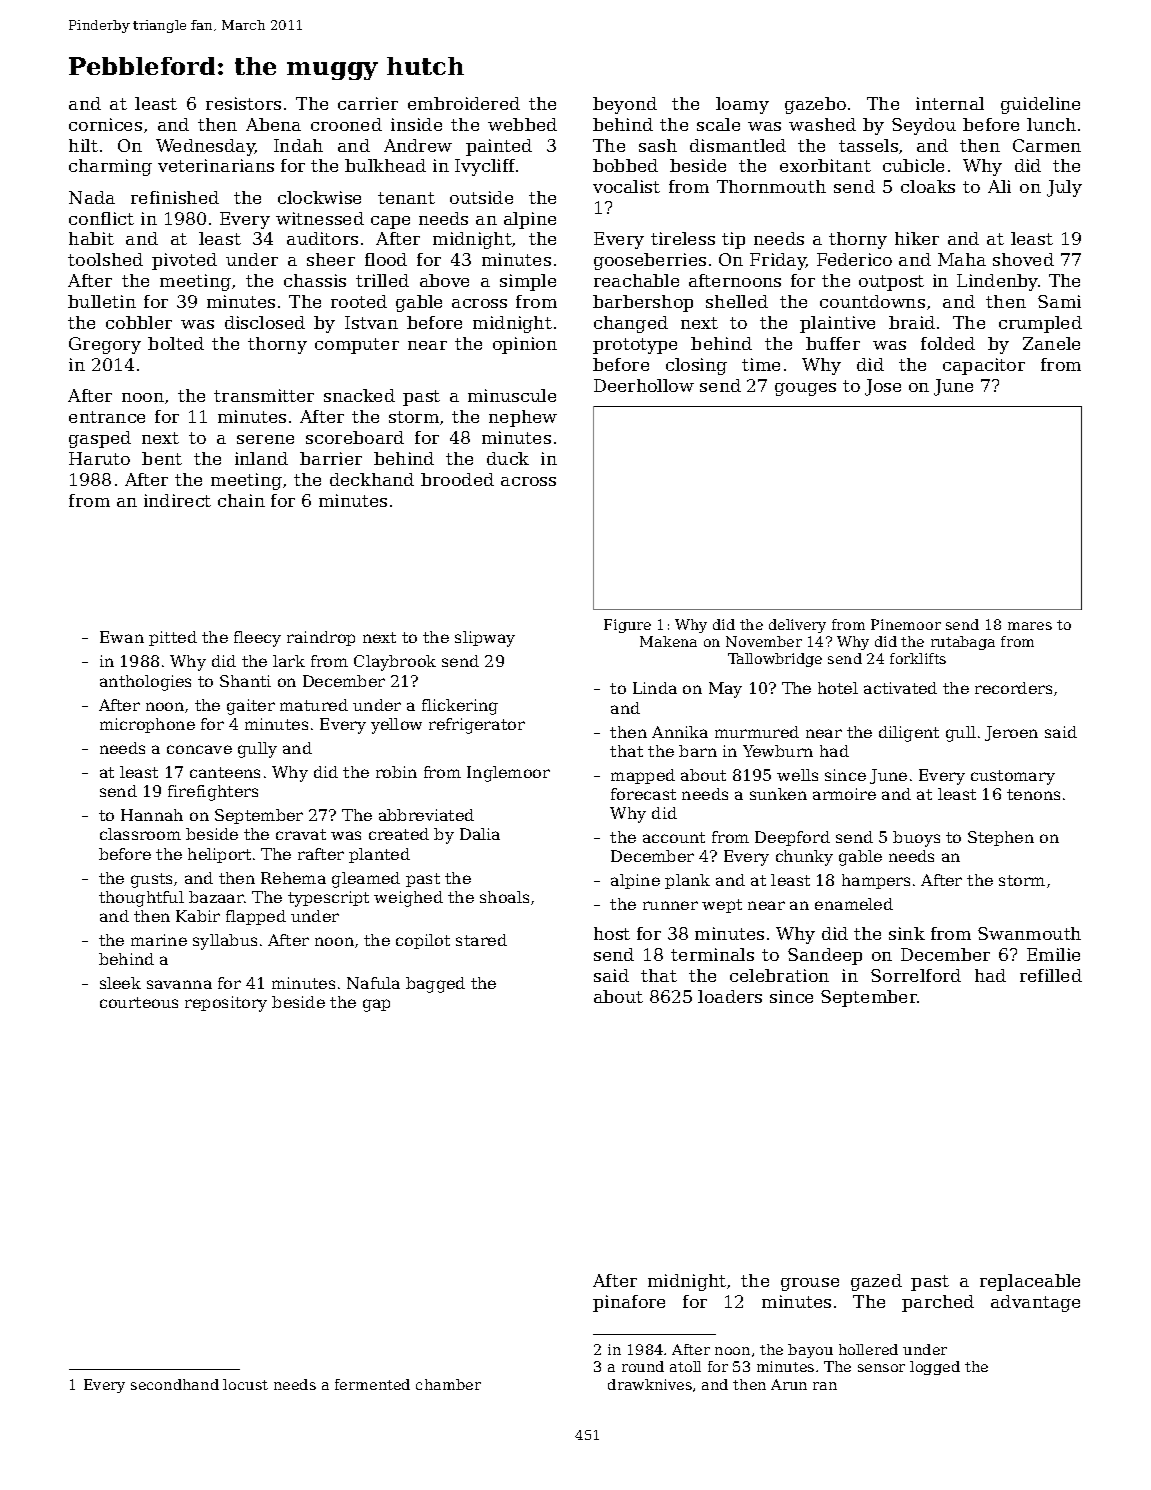 This image has width=1151, height=1490. Describe the element at coordinates (629, 1303) in the image. I see `pinafore` at that location.
